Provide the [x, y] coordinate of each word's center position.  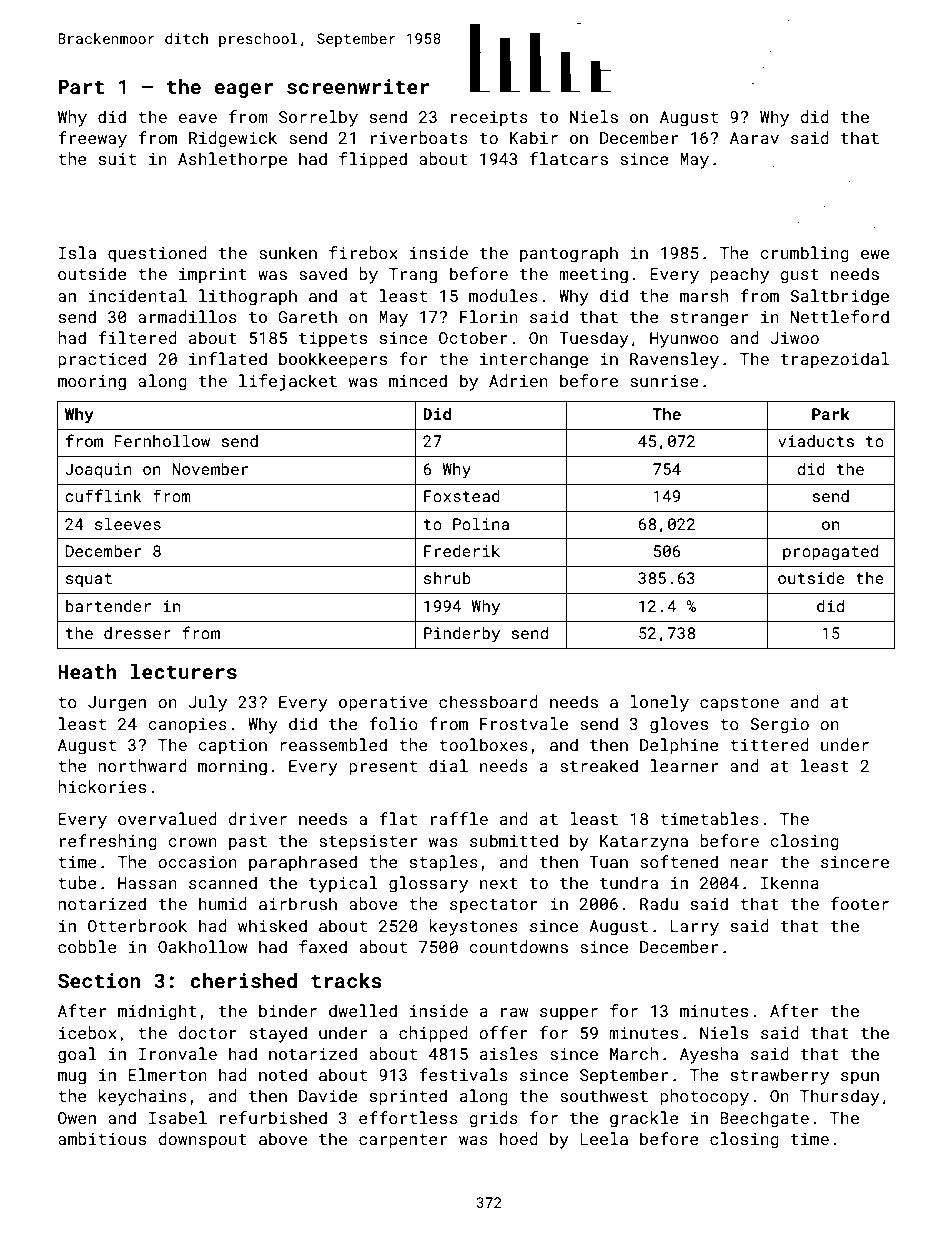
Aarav [754, 138]
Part [81, 86]
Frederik [462, 551]
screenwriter [358, 86]
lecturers [184, 671]
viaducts [816, 441]
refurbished [273, 1117]
